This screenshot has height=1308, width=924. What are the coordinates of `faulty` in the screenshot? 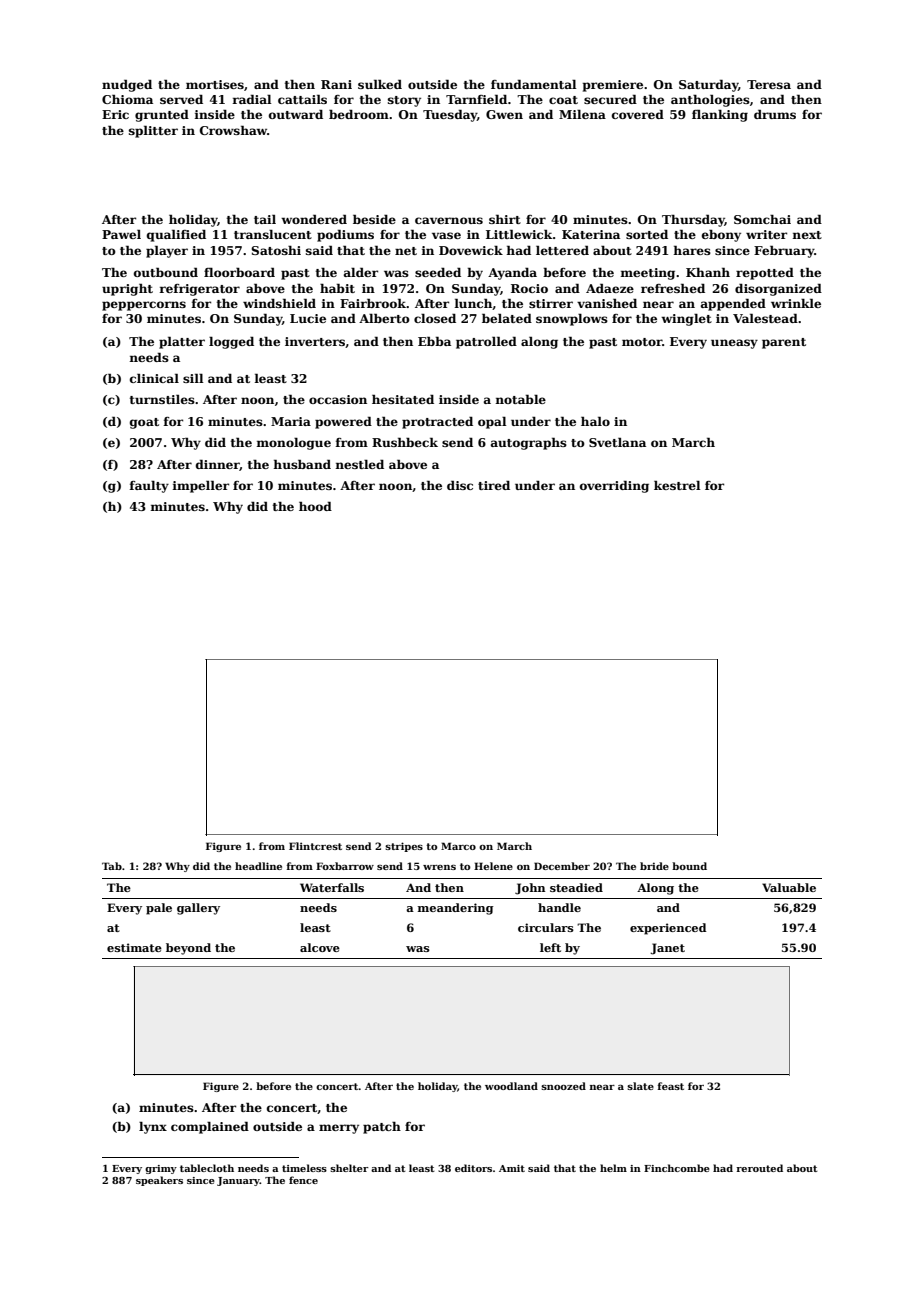 It's located at (149, 487).
